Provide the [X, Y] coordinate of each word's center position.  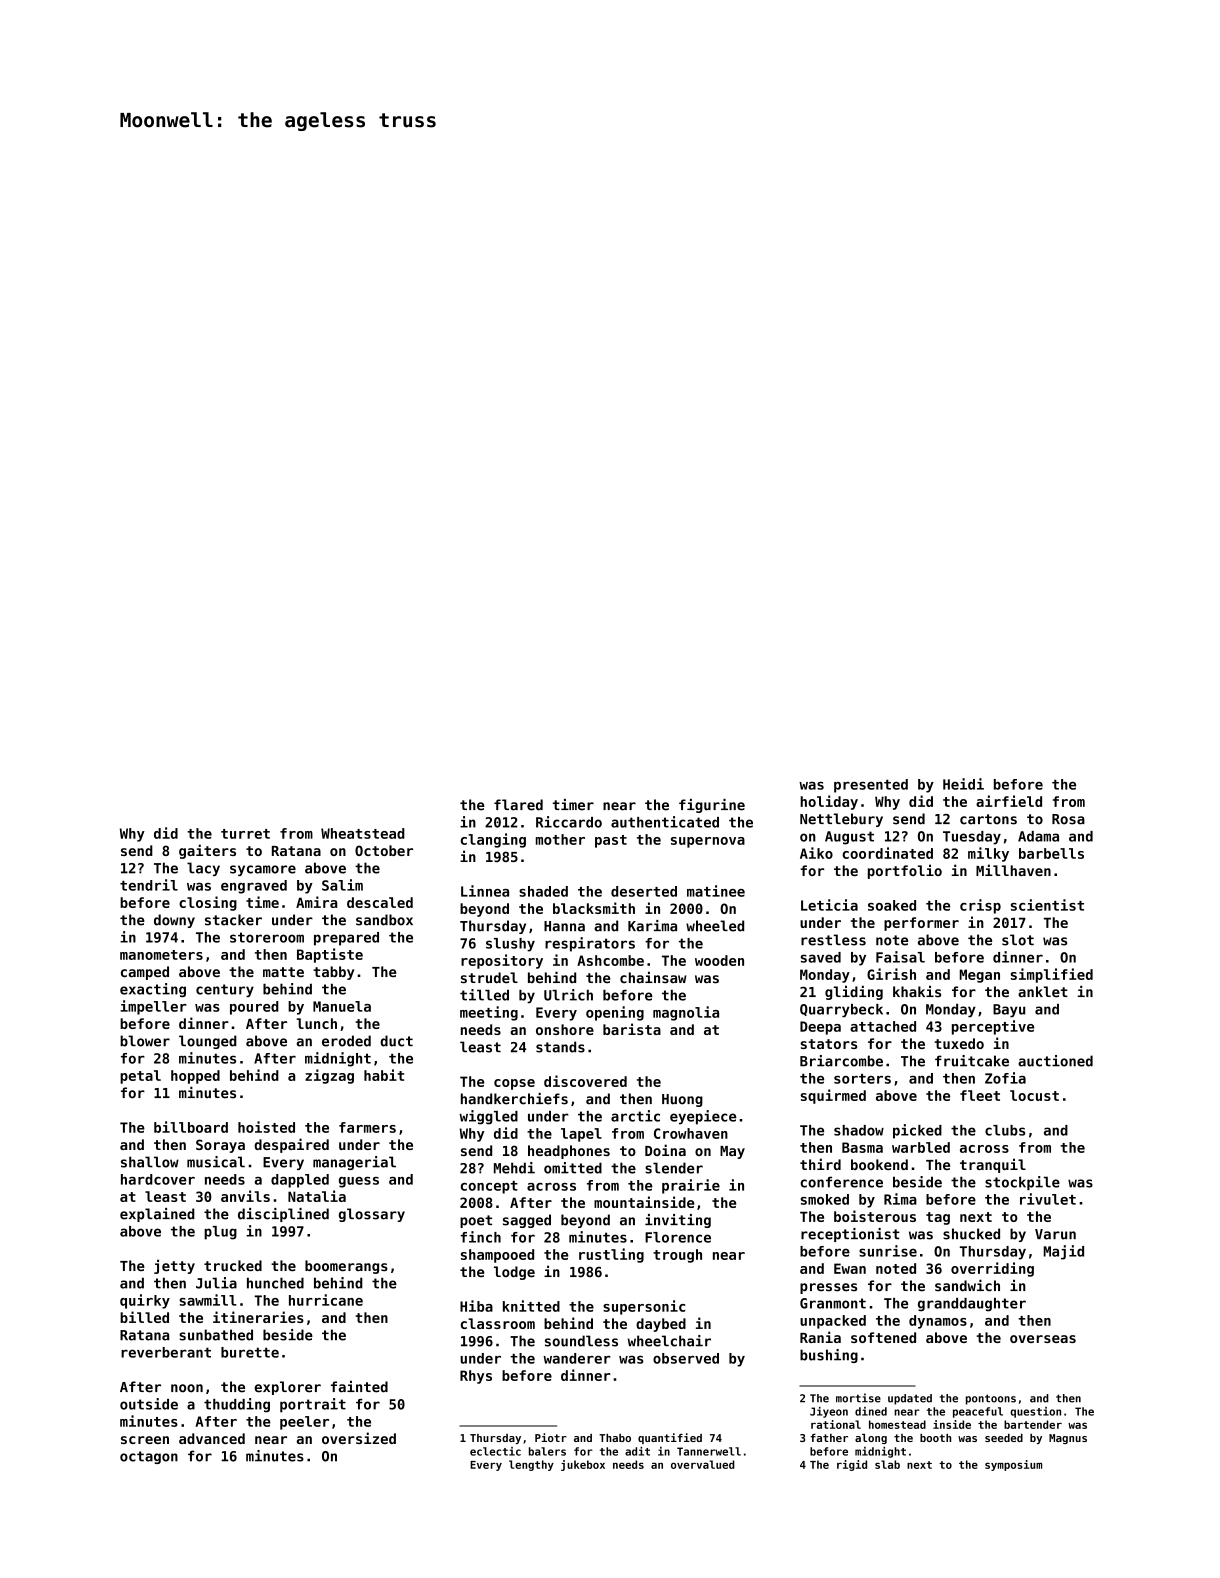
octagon [149, 1457]
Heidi [963, 784]
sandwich [967, 1285]
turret [245, 834]
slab [887, 1464]
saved [821, 957]
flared [518, 805]
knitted [531, 1306]
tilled [484, 995]
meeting [489, 1013]
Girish [891, 974]
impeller [153, 1007]
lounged [208, 1042]
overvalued [703, 1464]
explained [157, 1215]
